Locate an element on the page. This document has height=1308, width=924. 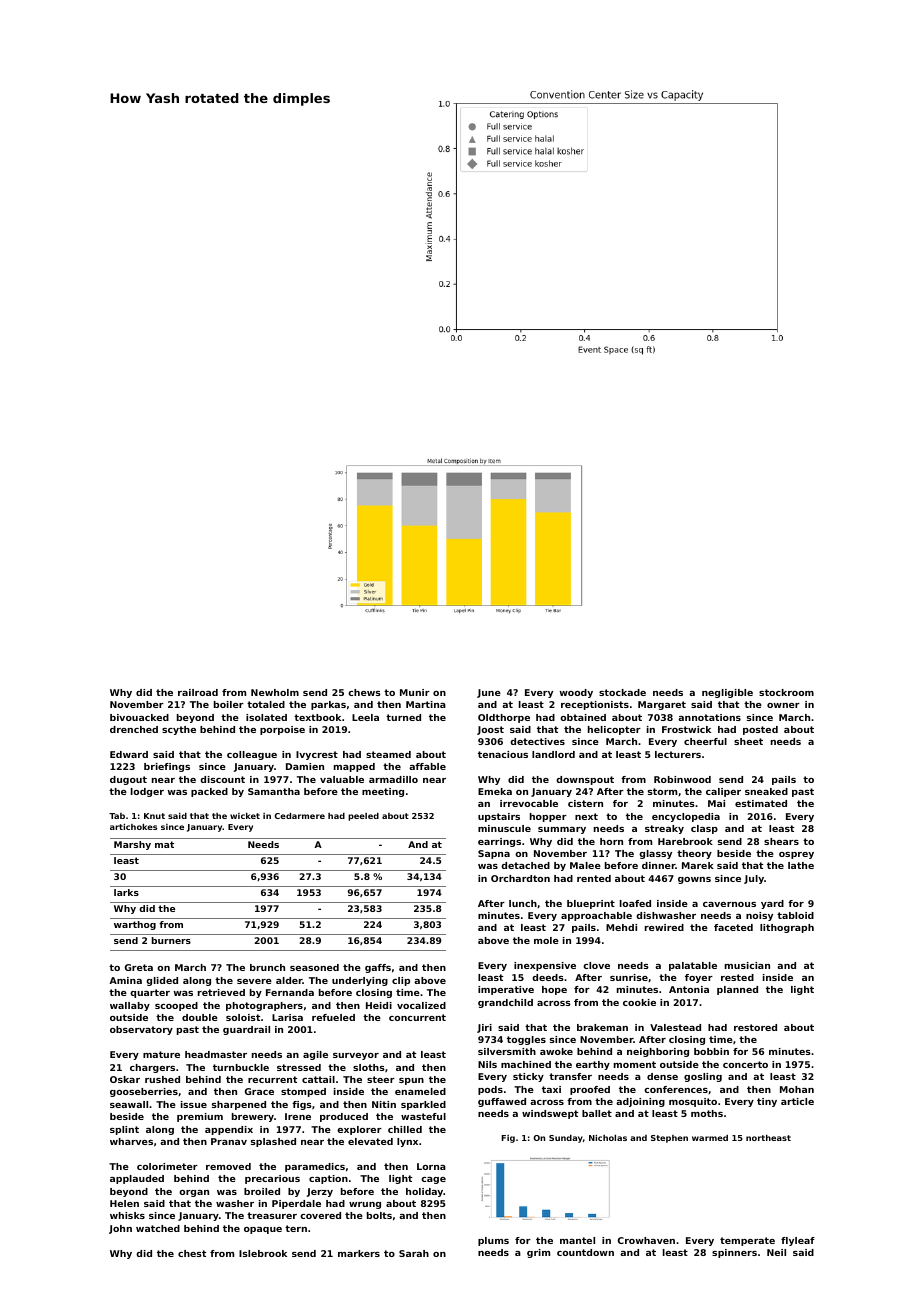
brakeman is located at coordinates (602, 1027).
